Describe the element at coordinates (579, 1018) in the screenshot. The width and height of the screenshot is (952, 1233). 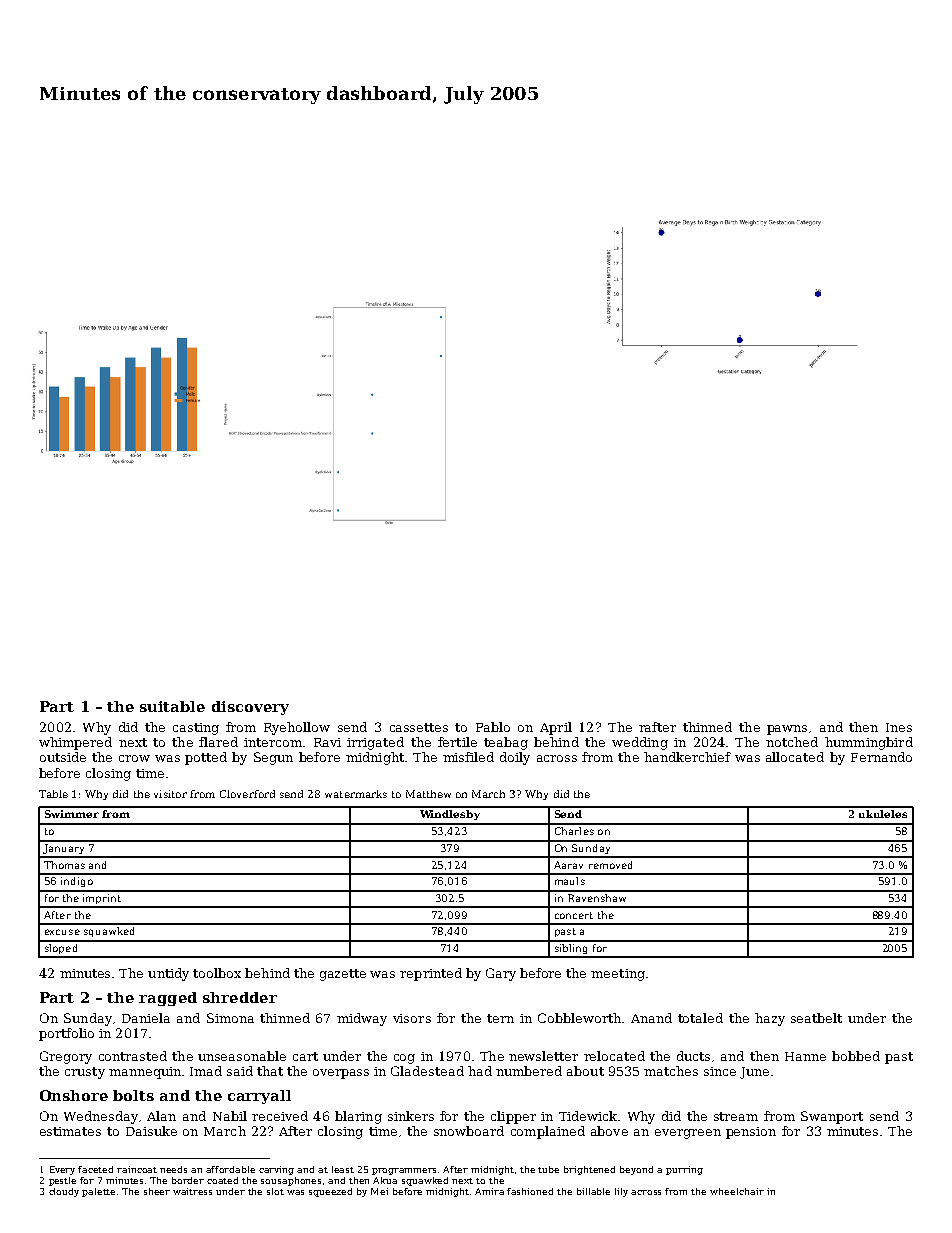
I see `Cobbleworth` at that location.
